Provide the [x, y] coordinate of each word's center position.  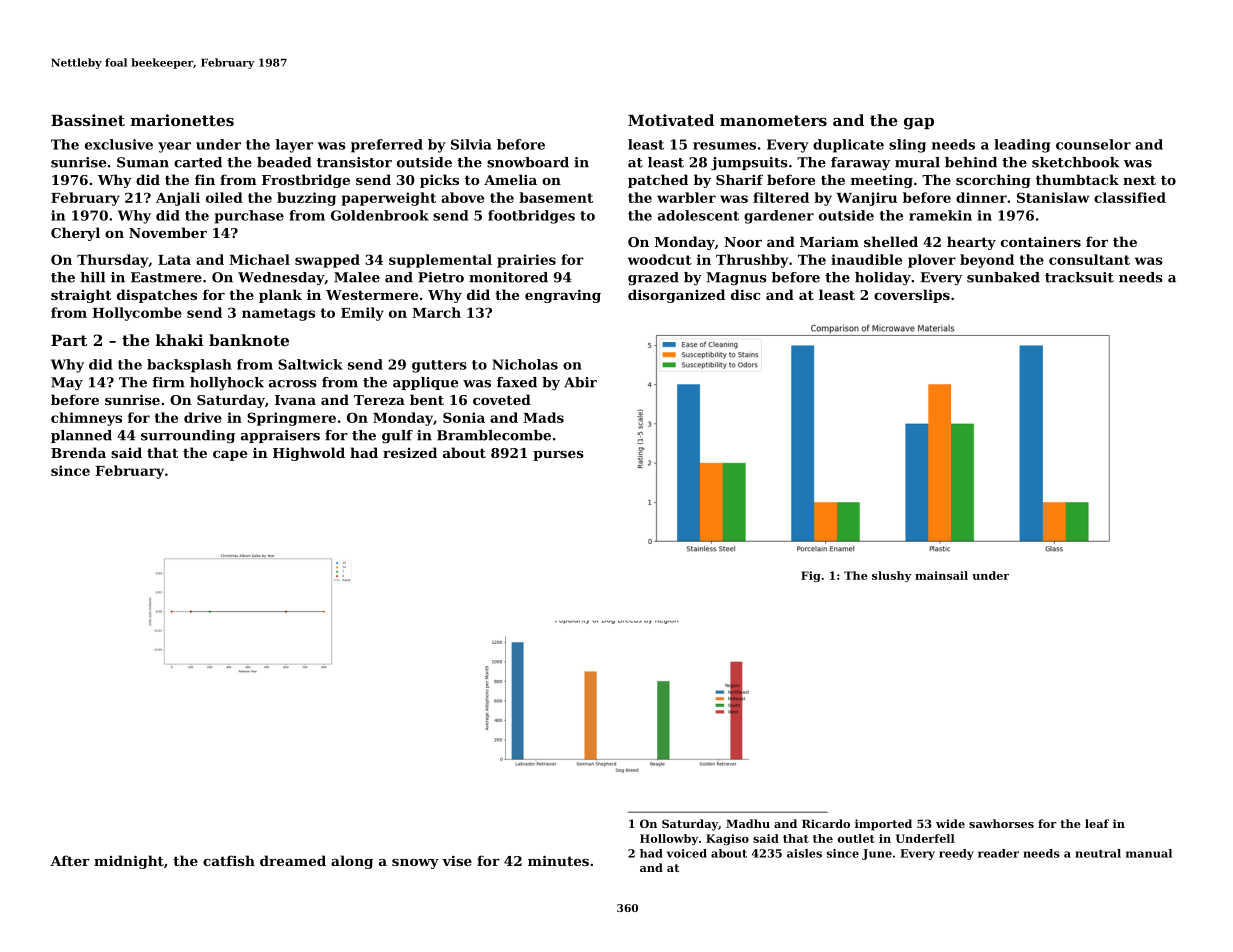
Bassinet [88, 120]
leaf [1097, 823]
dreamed [293, 860]
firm [168, 382]
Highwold [309, 454]
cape [230, 456]
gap [919, 124]
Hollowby [669, 839]
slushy [892, 576]
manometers [773, 120]
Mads [543, 417]
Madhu [748, 823]
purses [558, 456]
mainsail [941, 575]
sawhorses [1001, 823]
